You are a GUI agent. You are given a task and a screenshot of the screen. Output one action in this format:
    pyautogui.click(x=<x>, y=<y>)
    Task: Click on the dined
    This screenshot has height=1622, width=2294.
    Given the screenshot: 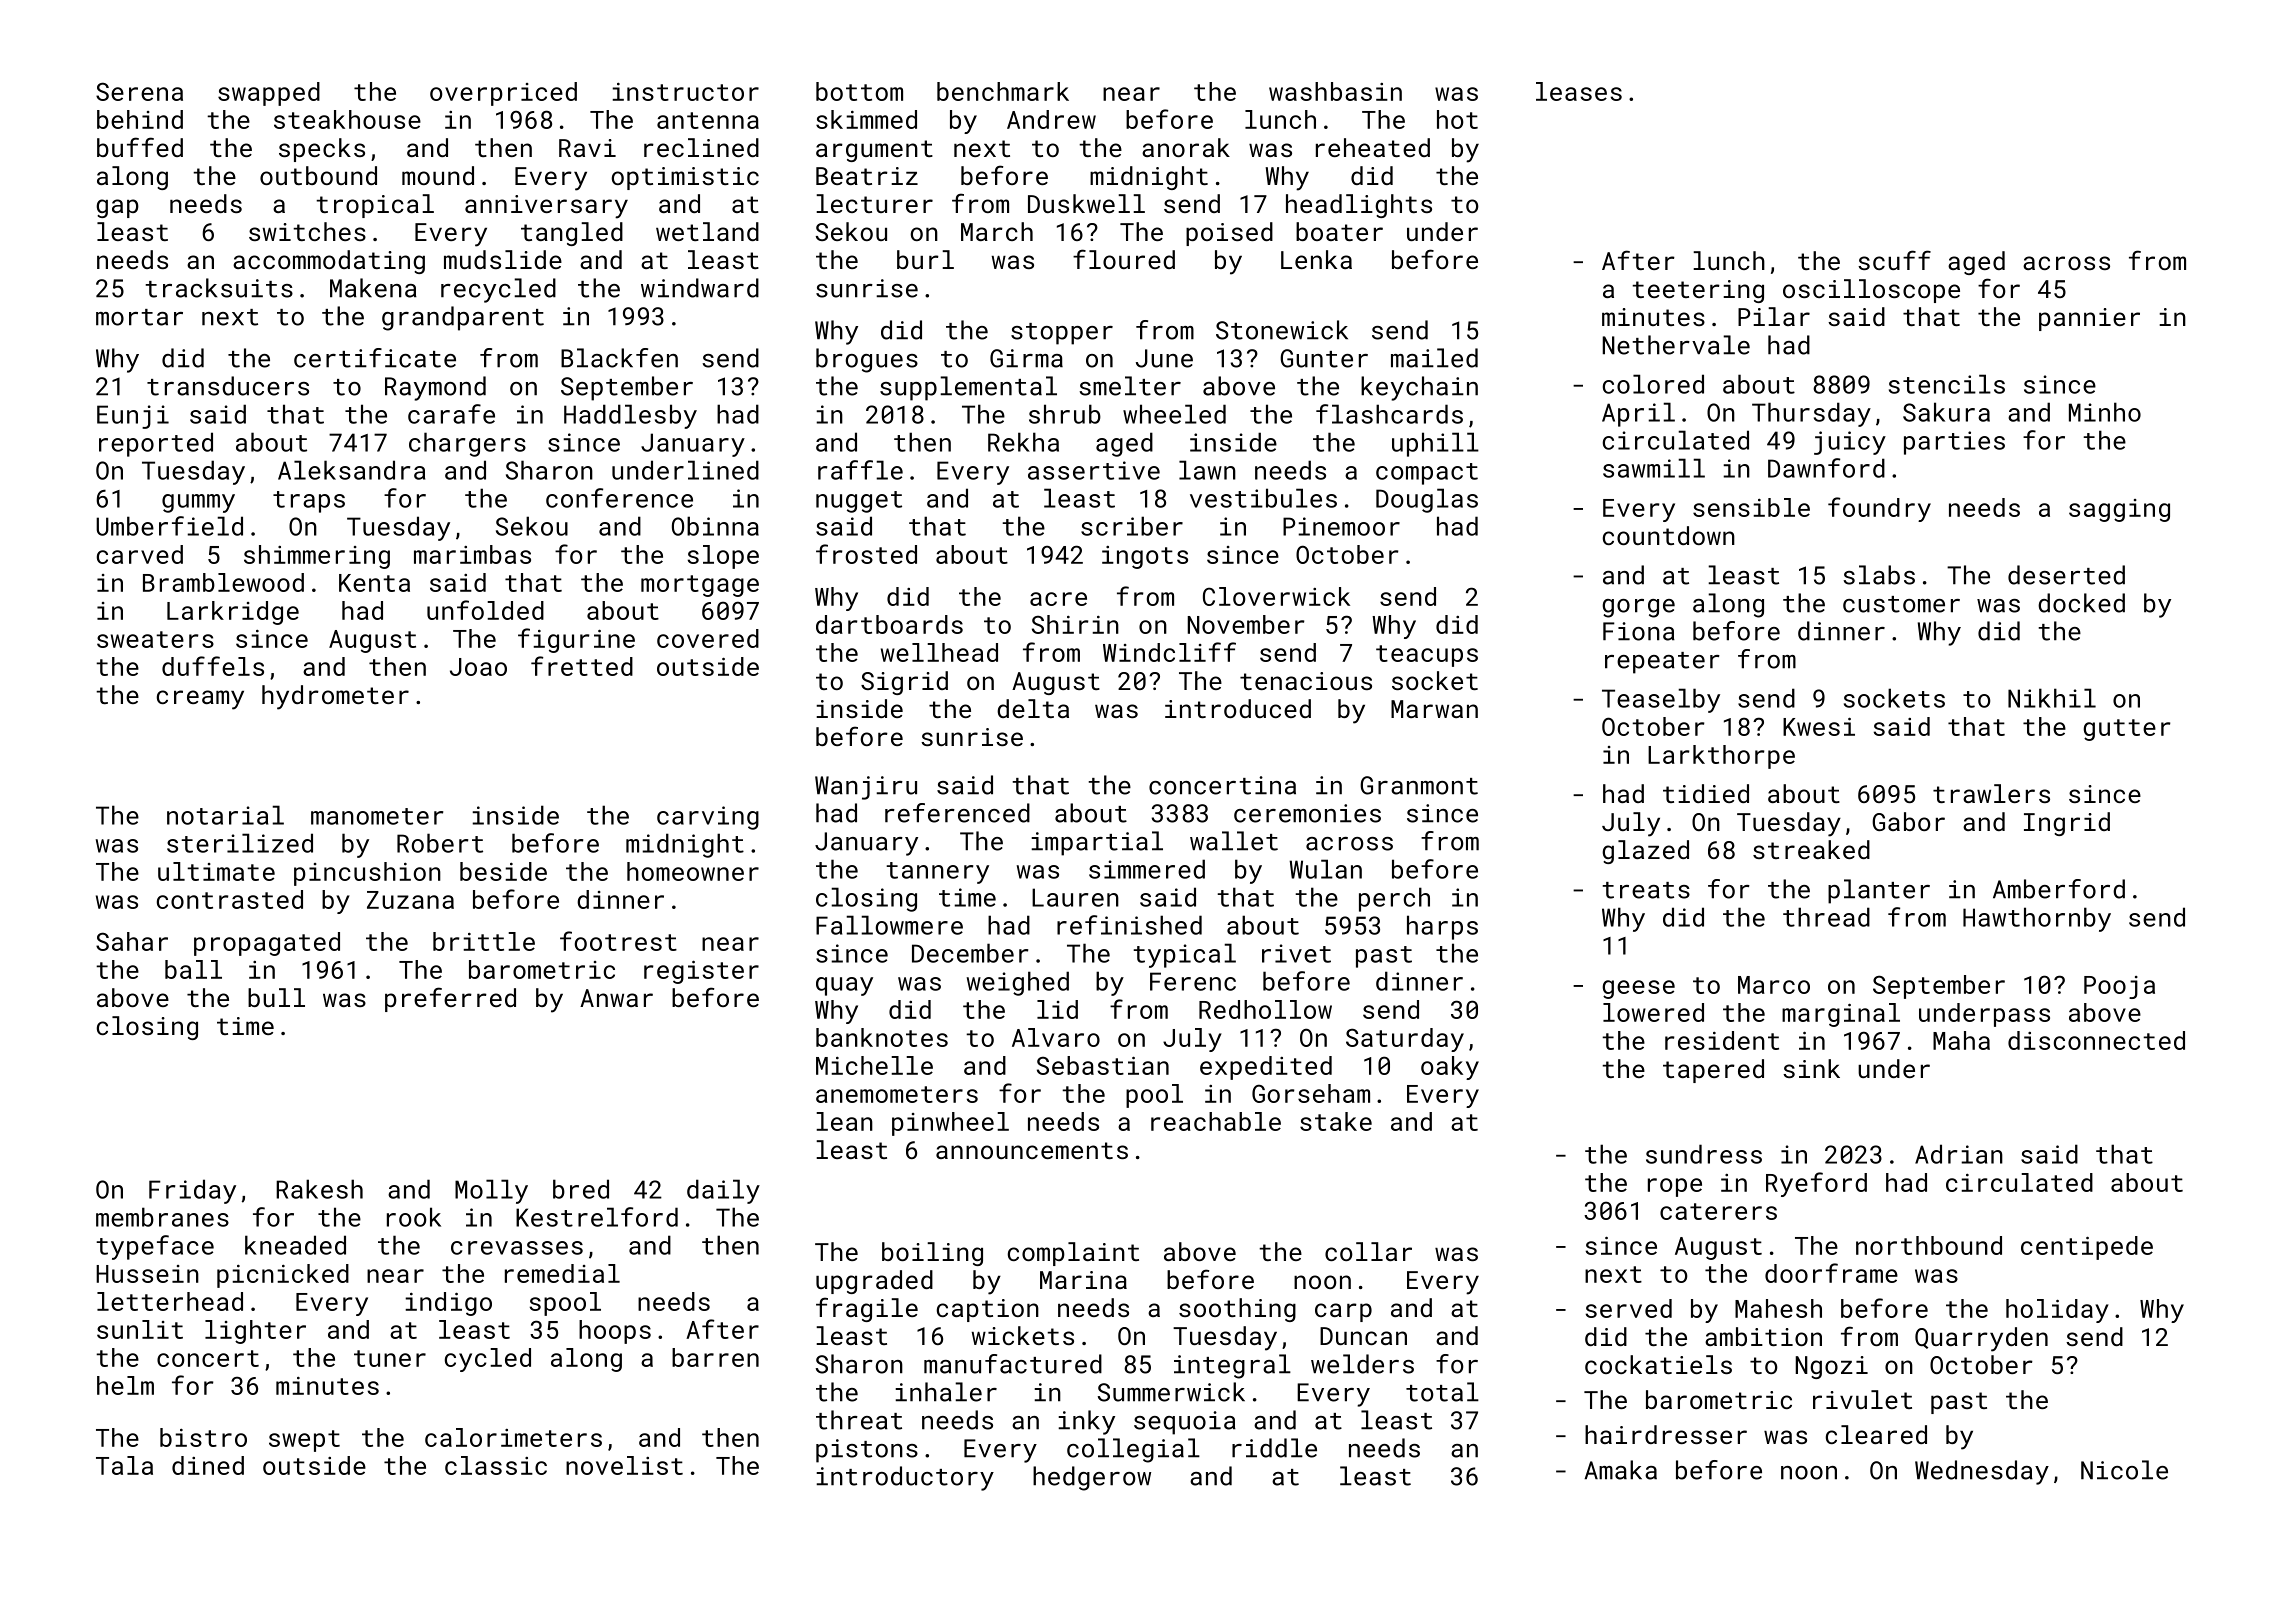 What is the action you would take?
    pyautogui.click(x=208, y=1465)
